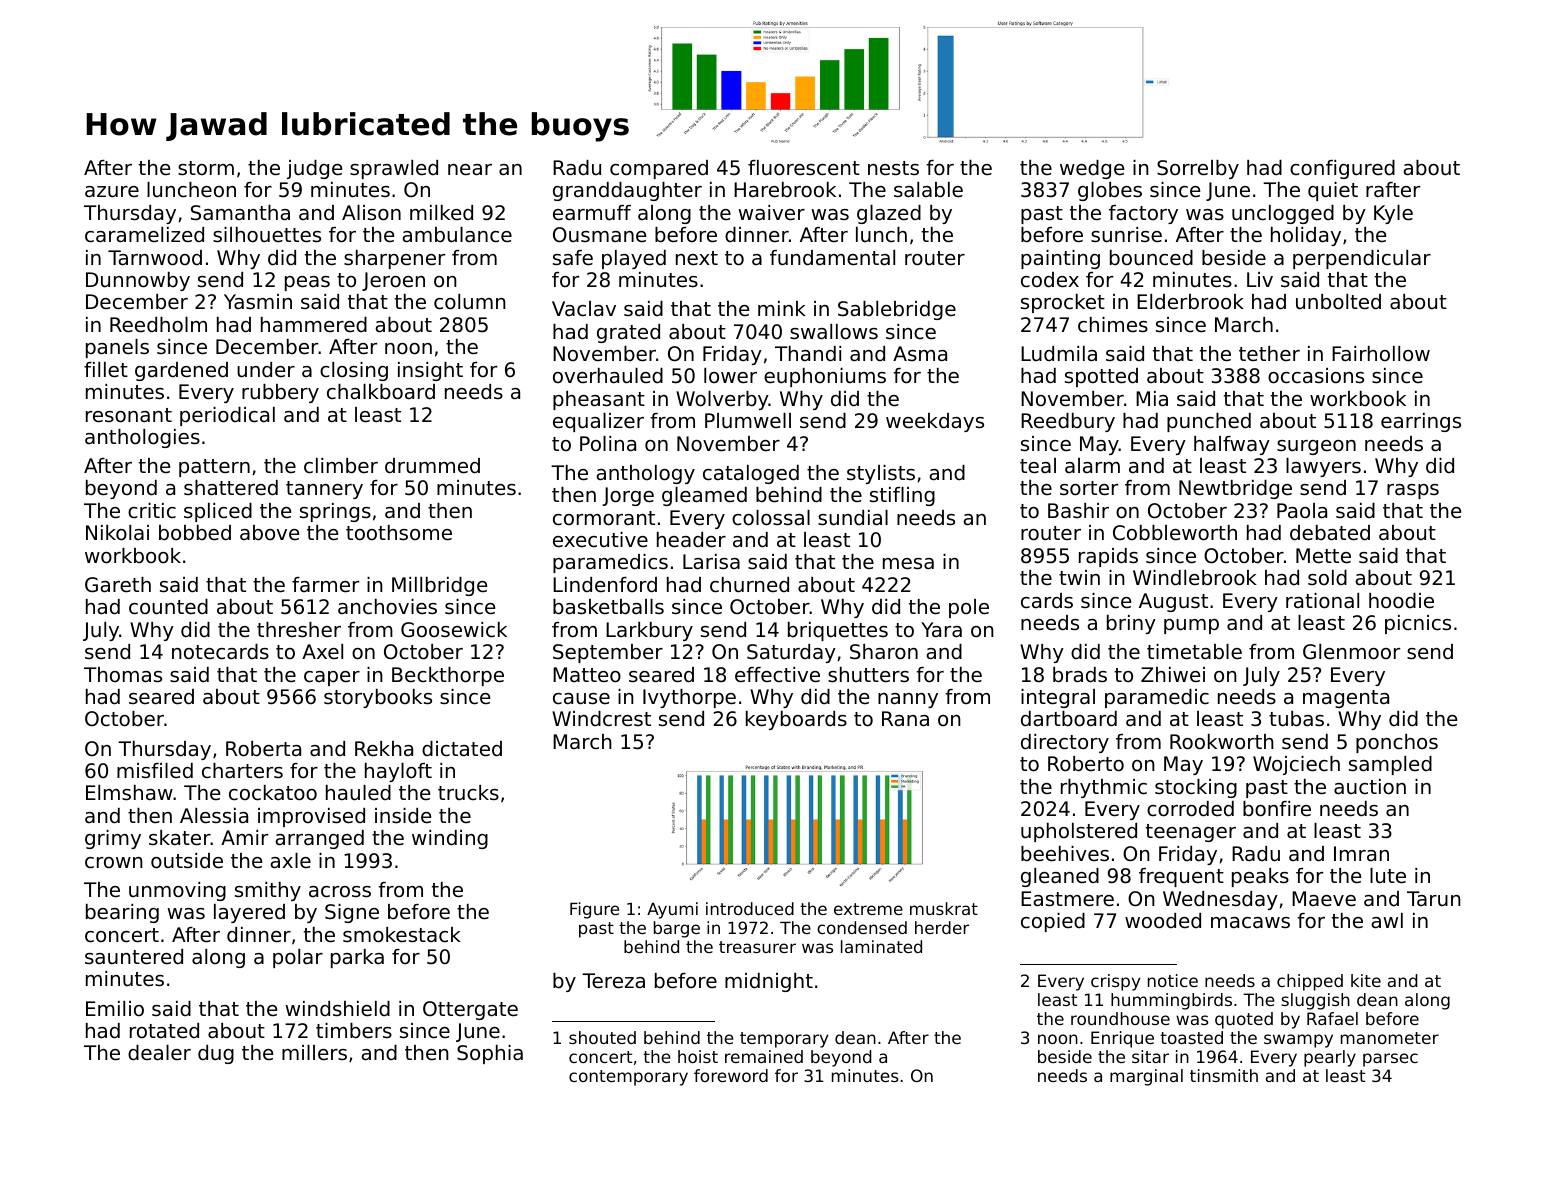 This document has width=1547, height=1195. Describe the element at coordinates (893, 168) in the document. I see `nests` at that location.
